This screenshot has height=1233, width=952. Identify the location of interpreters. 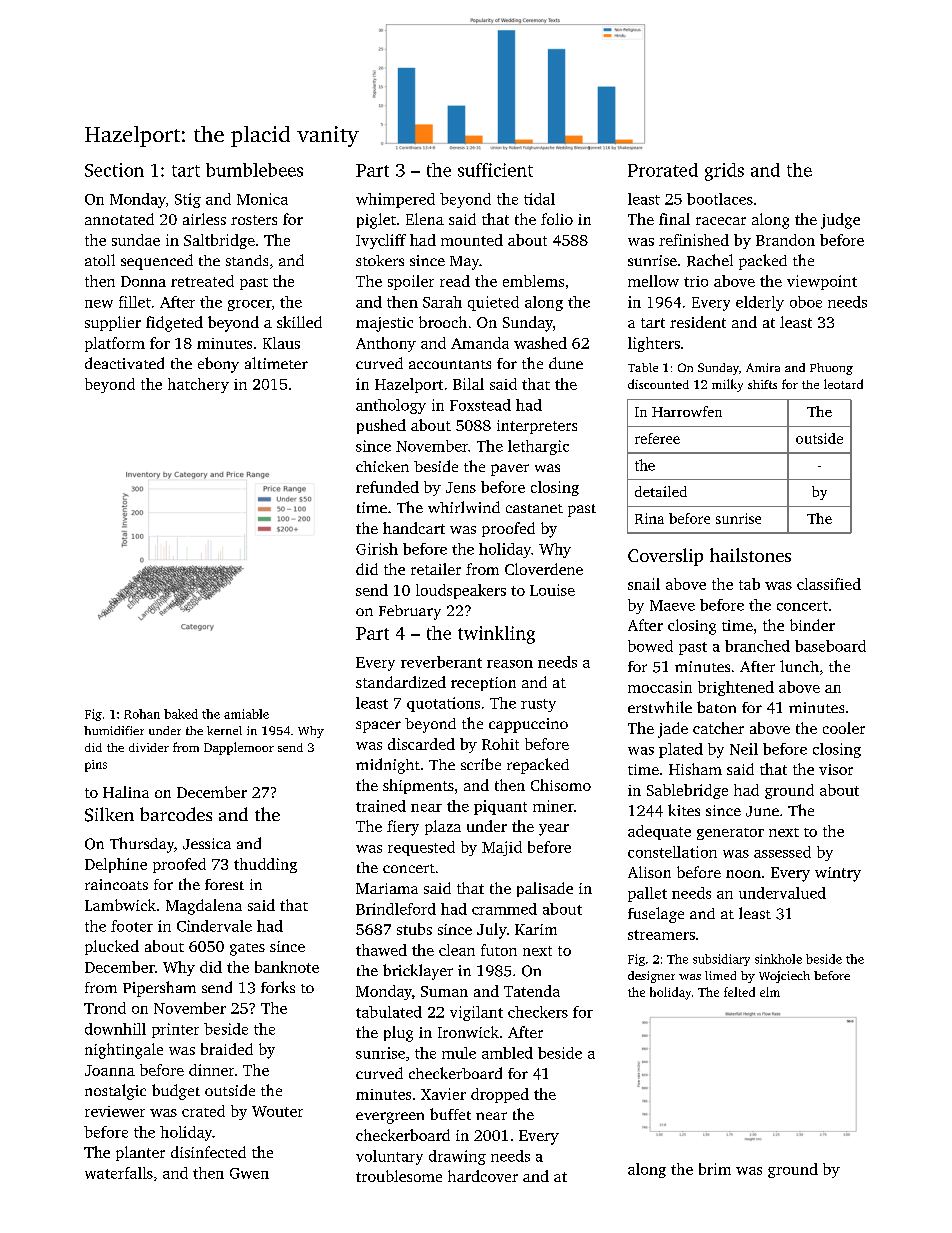
(537, 427).
